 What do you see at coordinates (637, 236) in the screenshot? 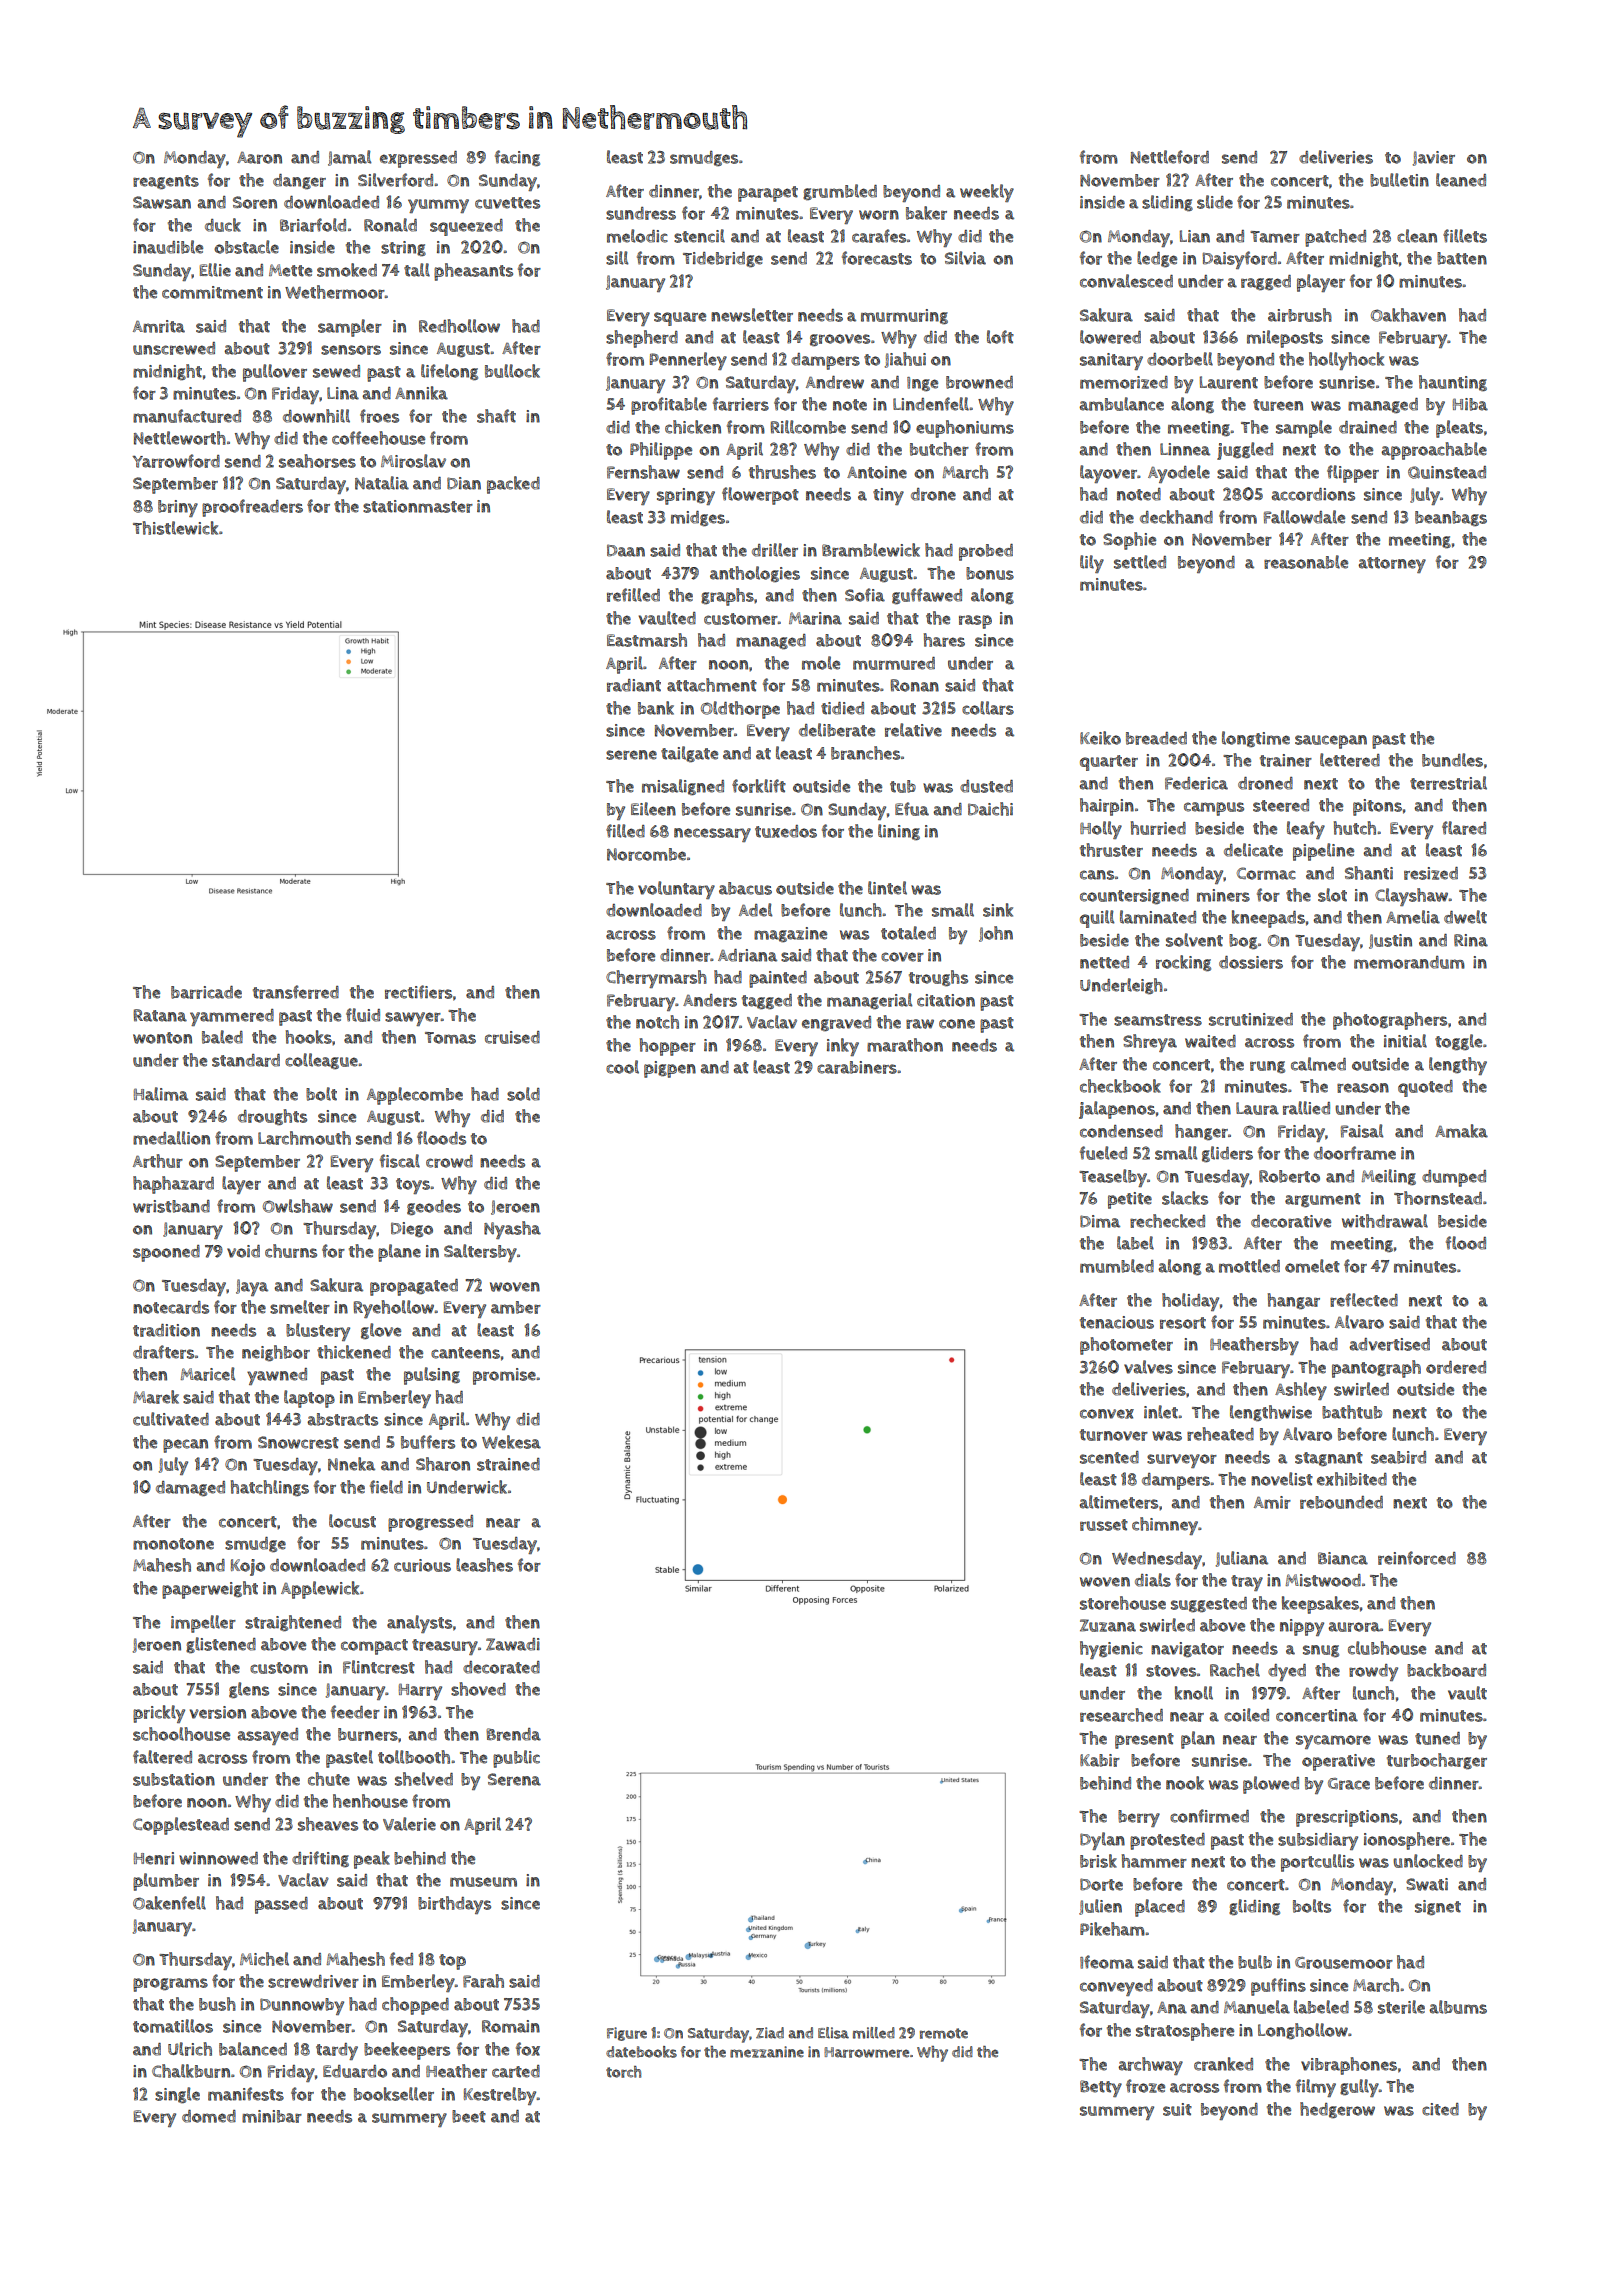
I see `melodic` at bounding box center [637, 236].
